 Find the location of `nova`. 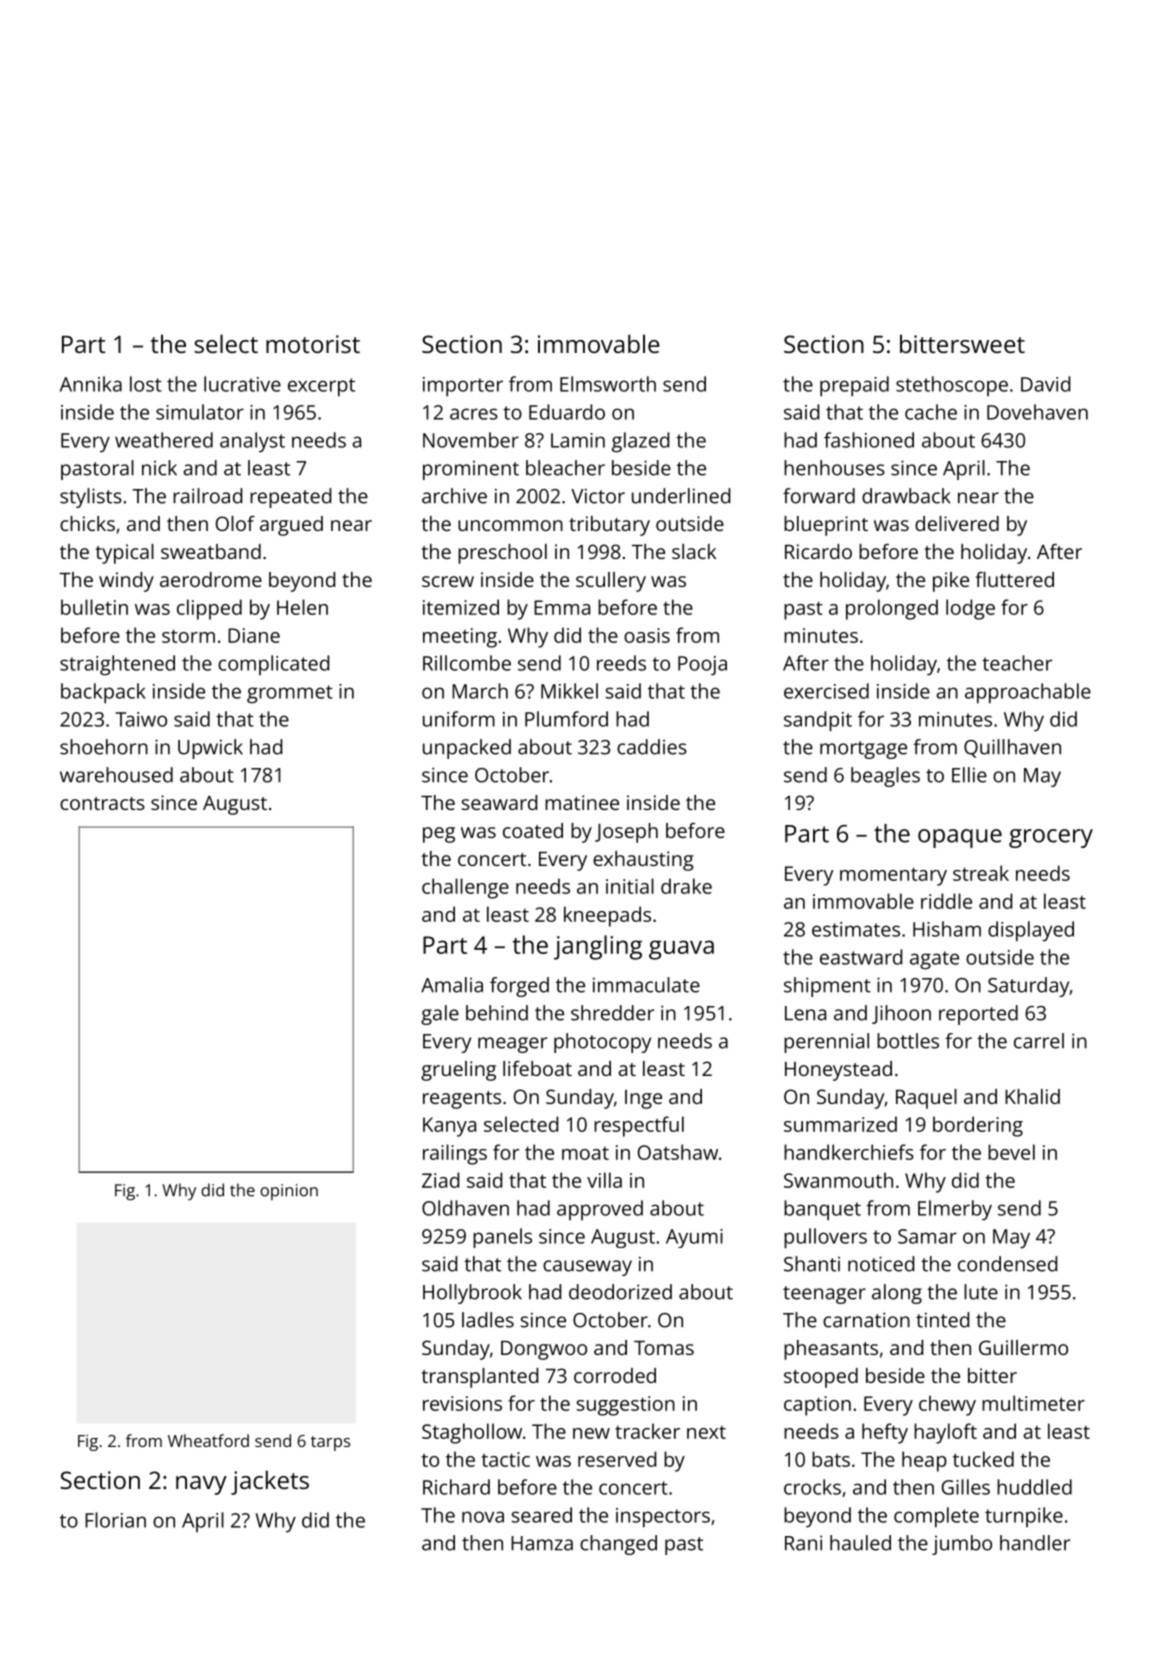

nova is located at coordinates (483, 1517).
